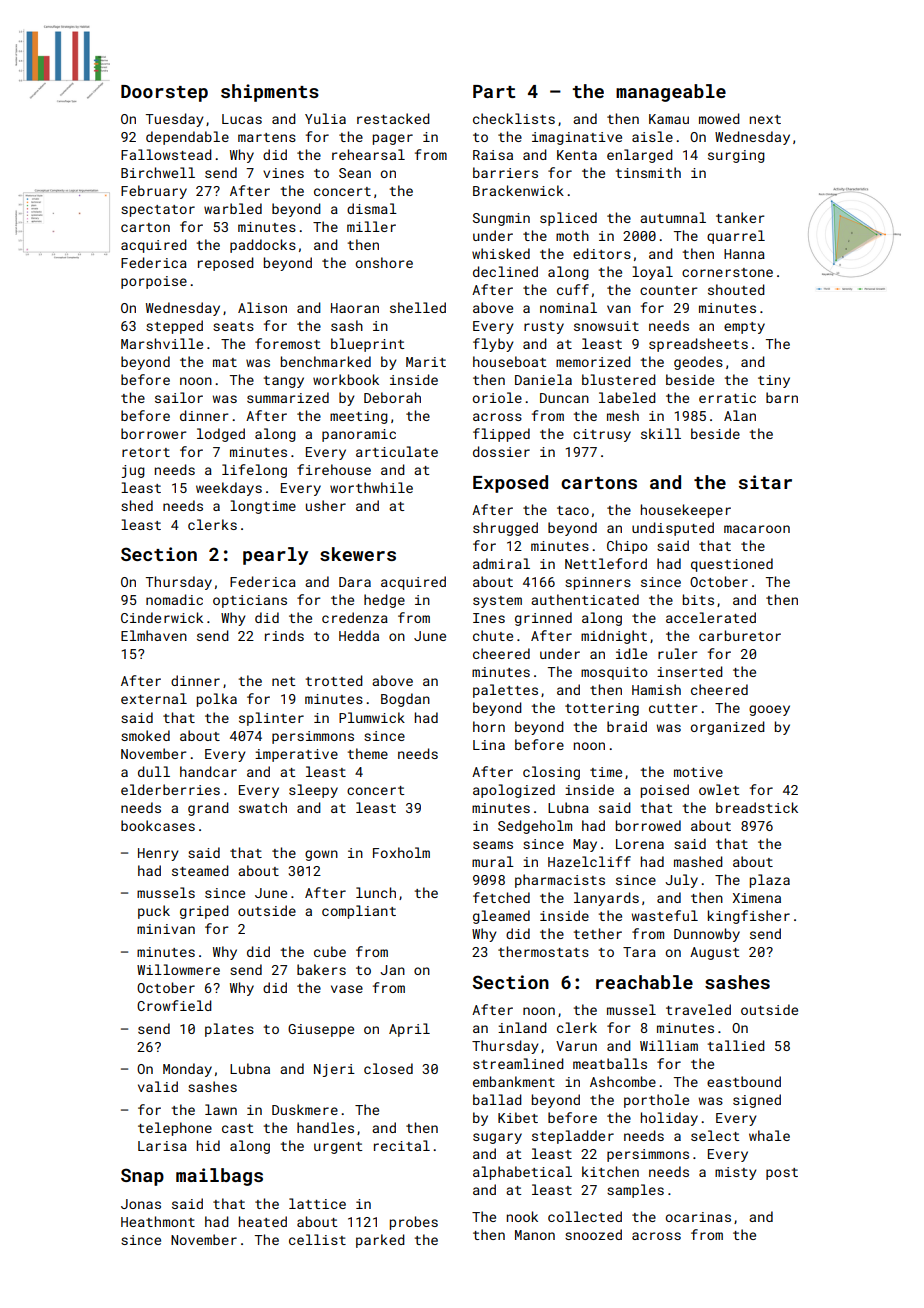 Image resolution: width=924 pixels, height=1308 pixels. Describe the element at coordinates (652, 273) in the screenshot. I see `loyal` at that location.
